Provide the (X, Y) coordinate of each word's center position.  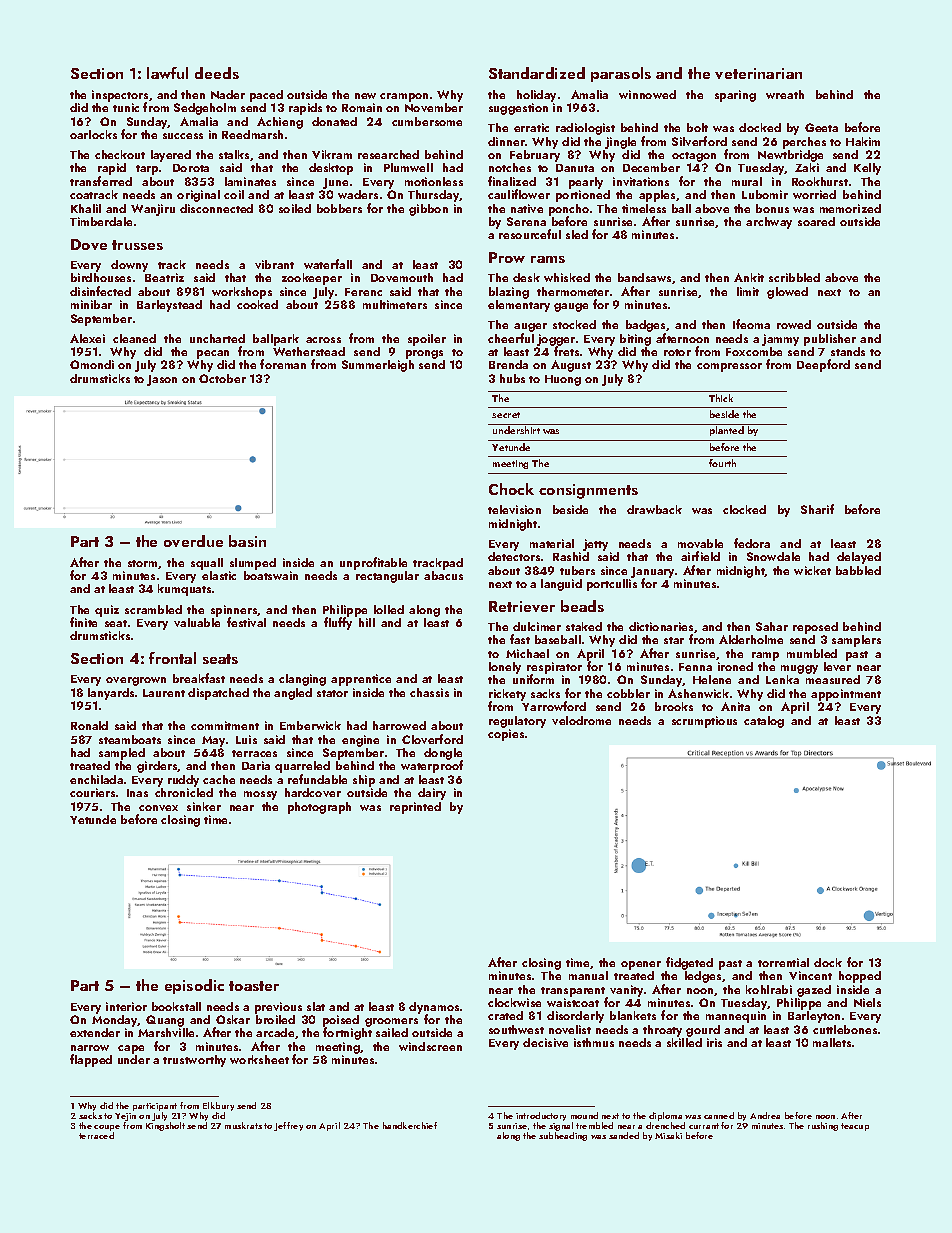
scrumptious (704, 722)
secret (506, 415)
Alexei (87, 338)
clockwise (514, 1002)
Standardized (537, 73)
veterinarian (758, 73)
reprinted (415, 808)
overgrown (136, 681)
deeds (217, 73)
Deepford (823, 365)
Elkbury (218, 1106)
